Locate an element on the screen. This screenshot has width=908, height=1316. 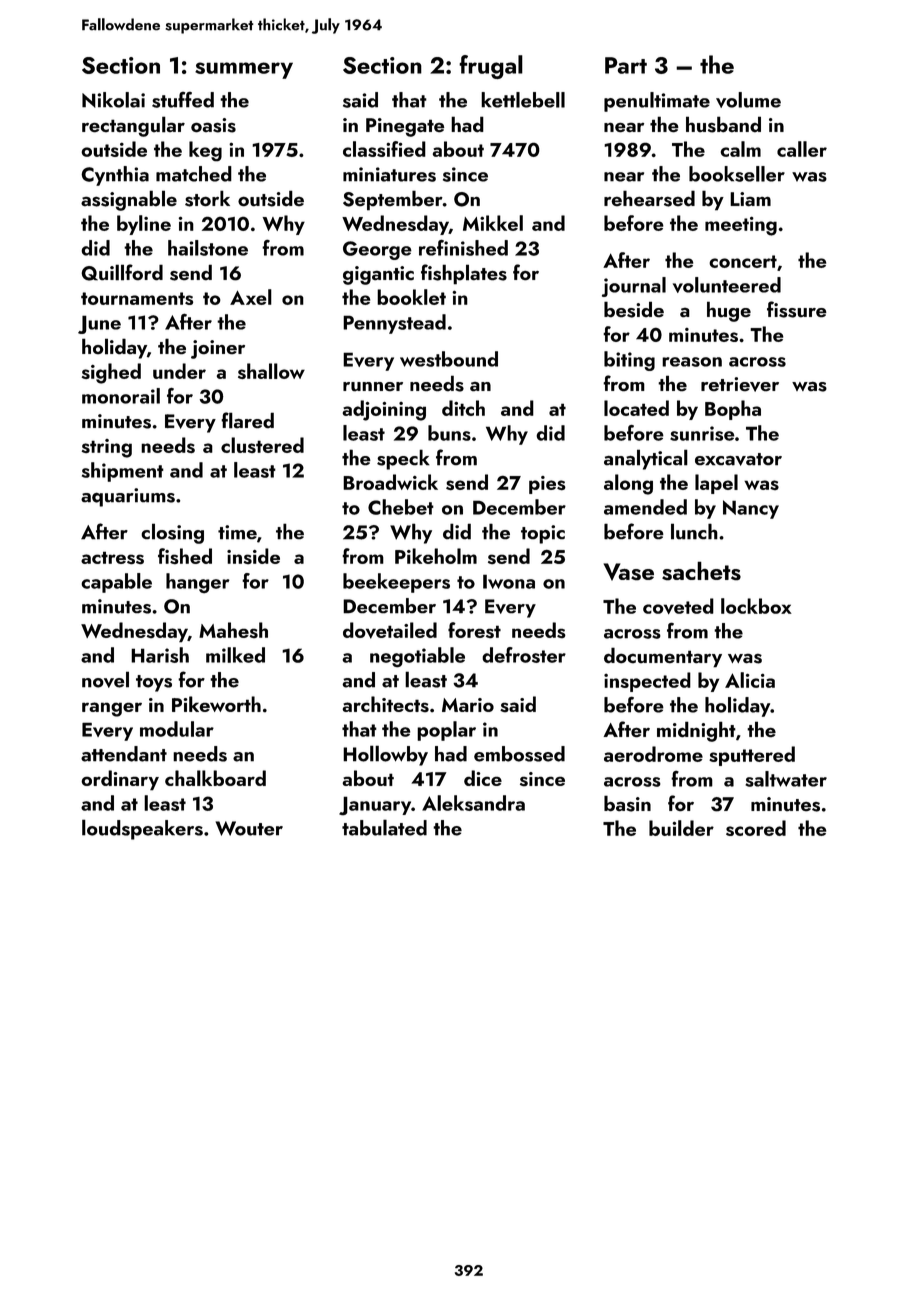
journal is located at coordinates (634, 287).
